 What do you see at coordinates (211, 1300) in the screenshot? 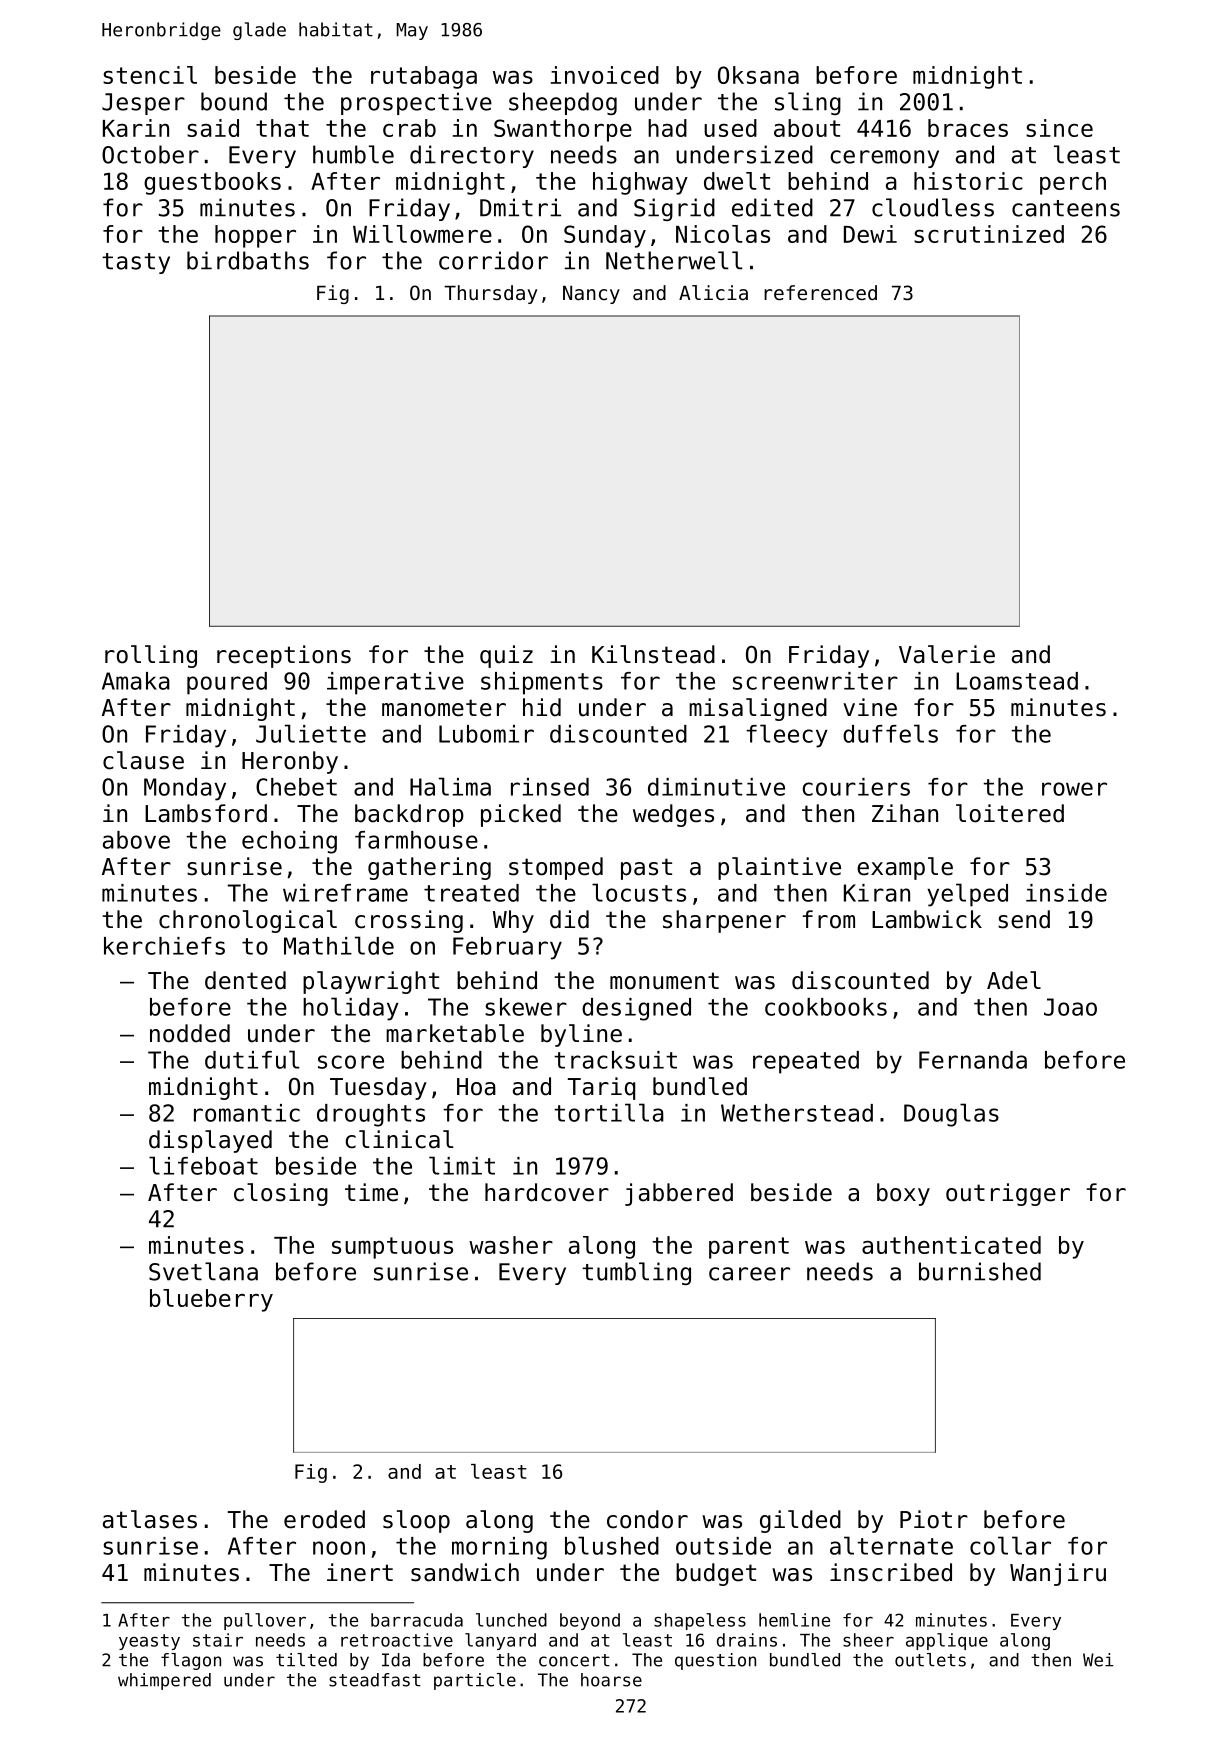
I see `blueberry` at bounding box center [211, 1300].
